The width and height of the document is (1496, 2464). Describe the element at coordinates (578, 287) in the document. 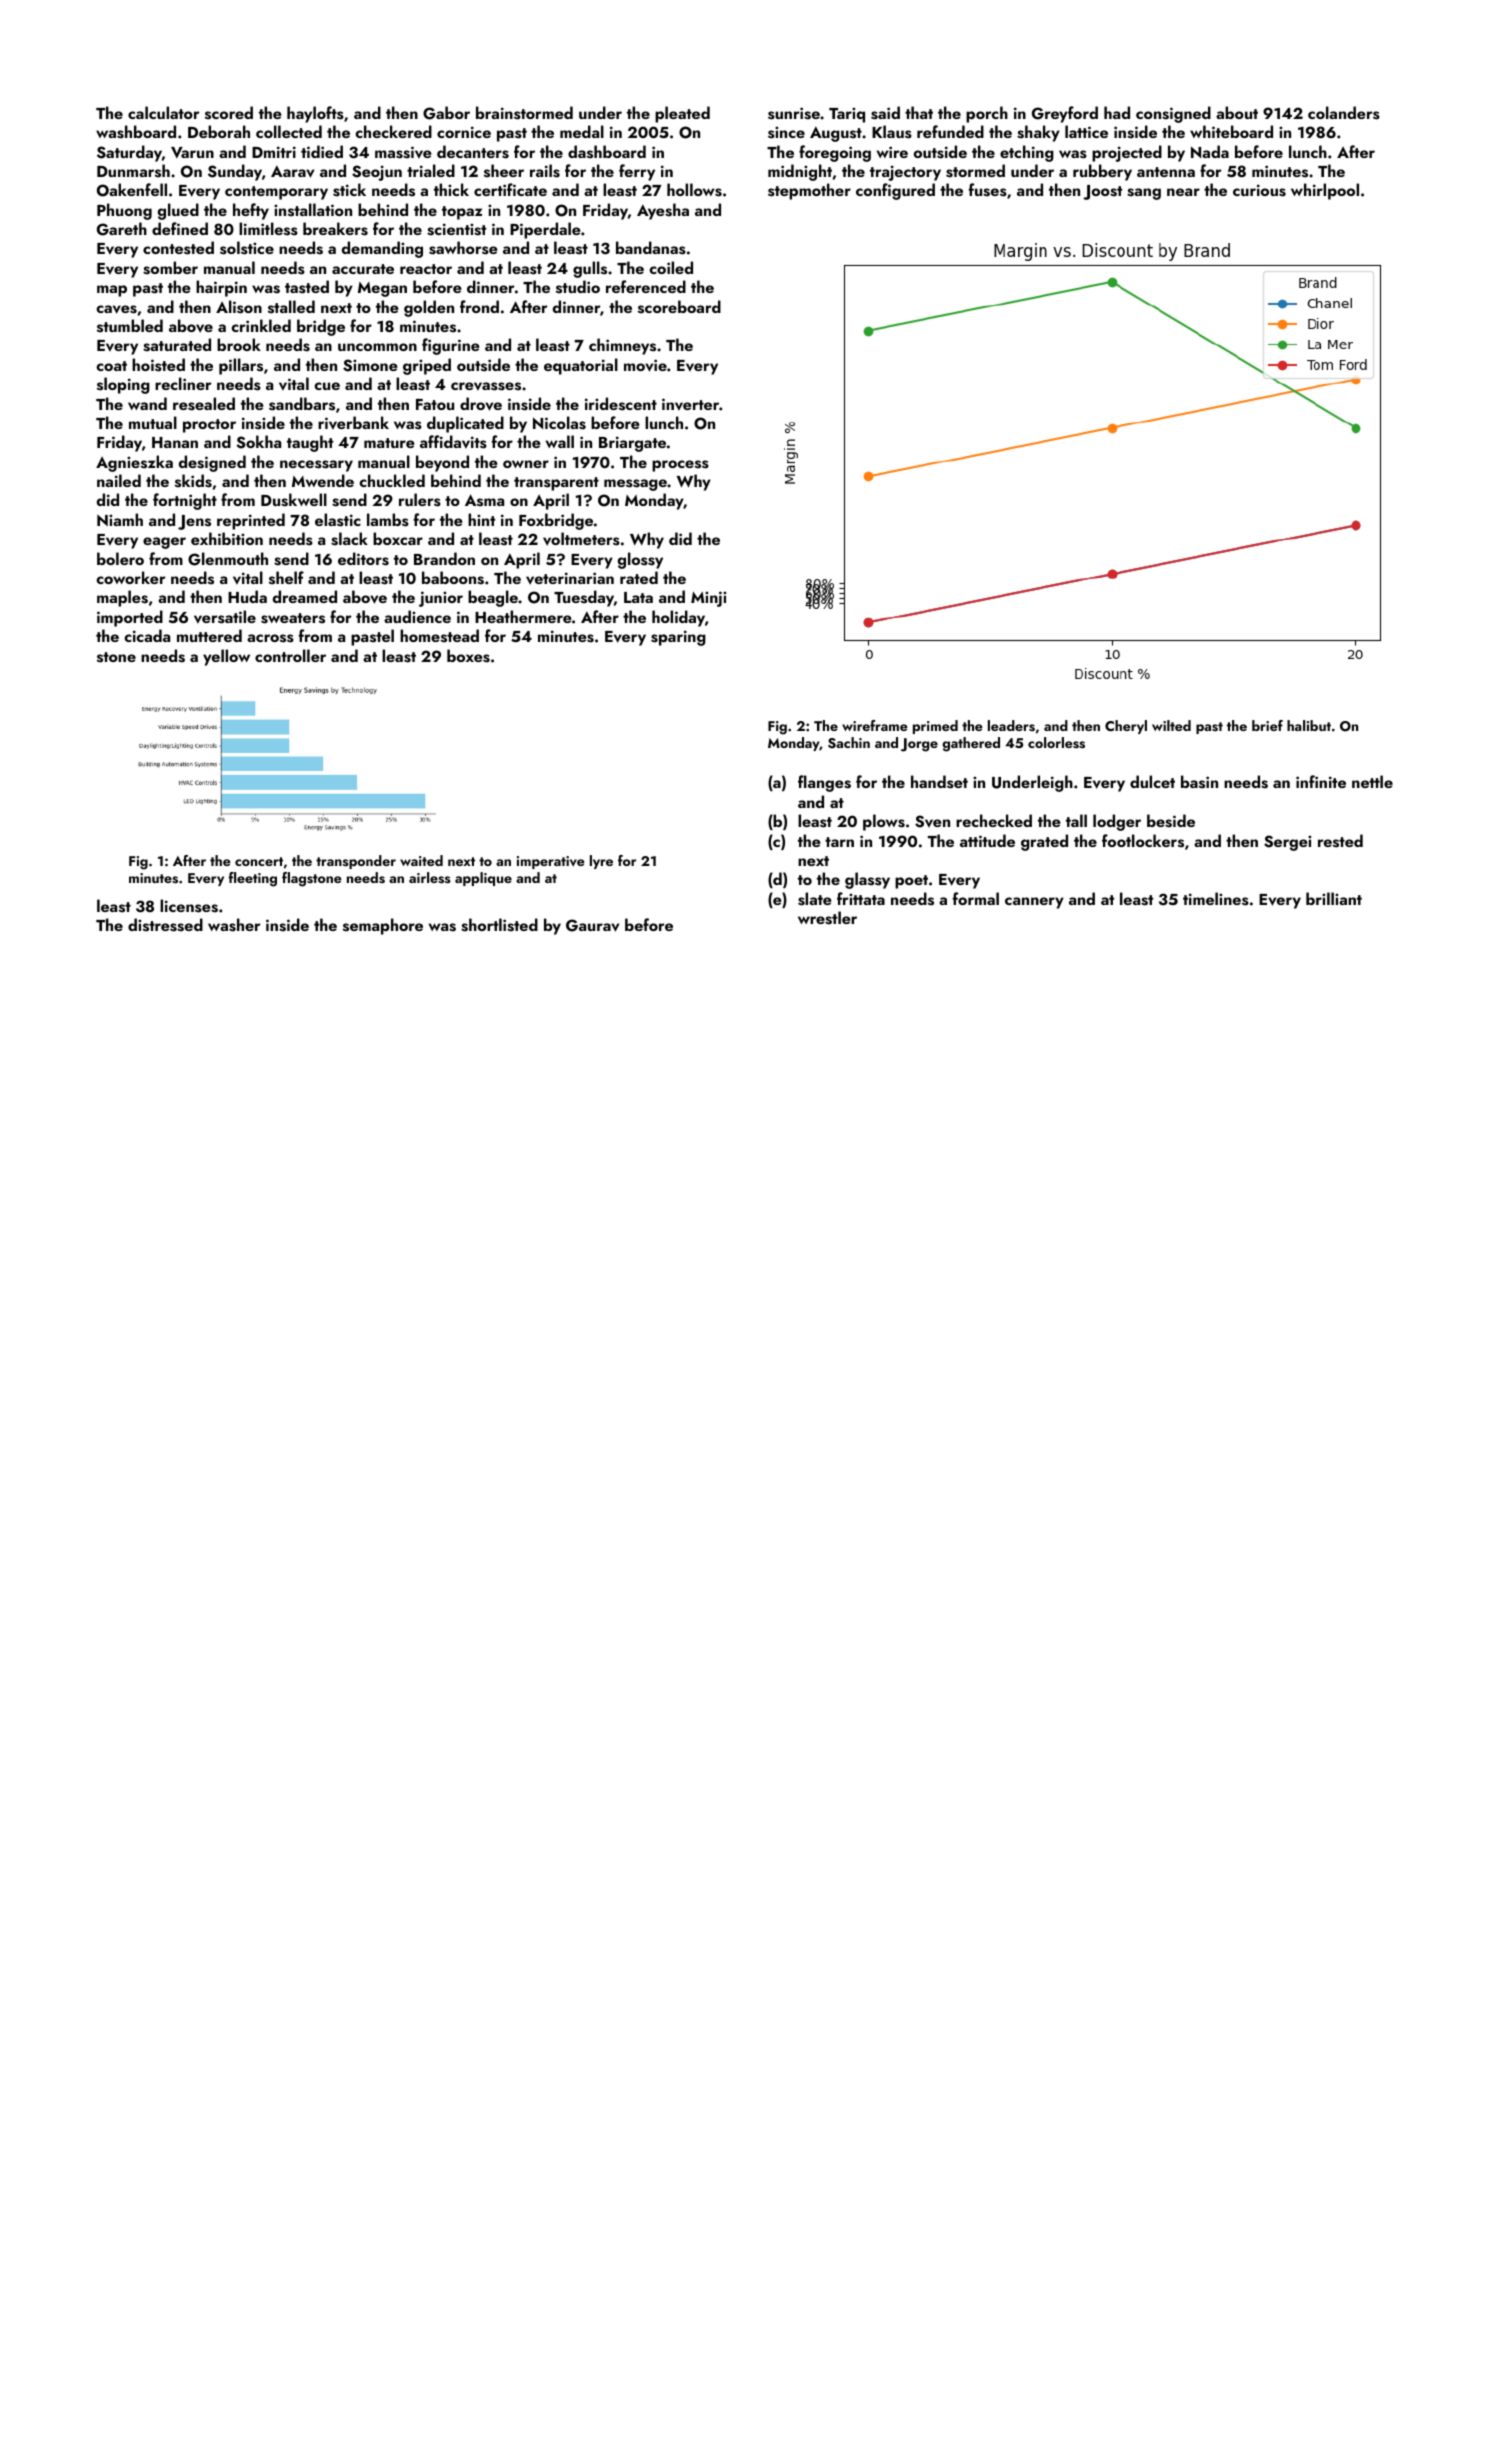

I see `studio` at that location.
